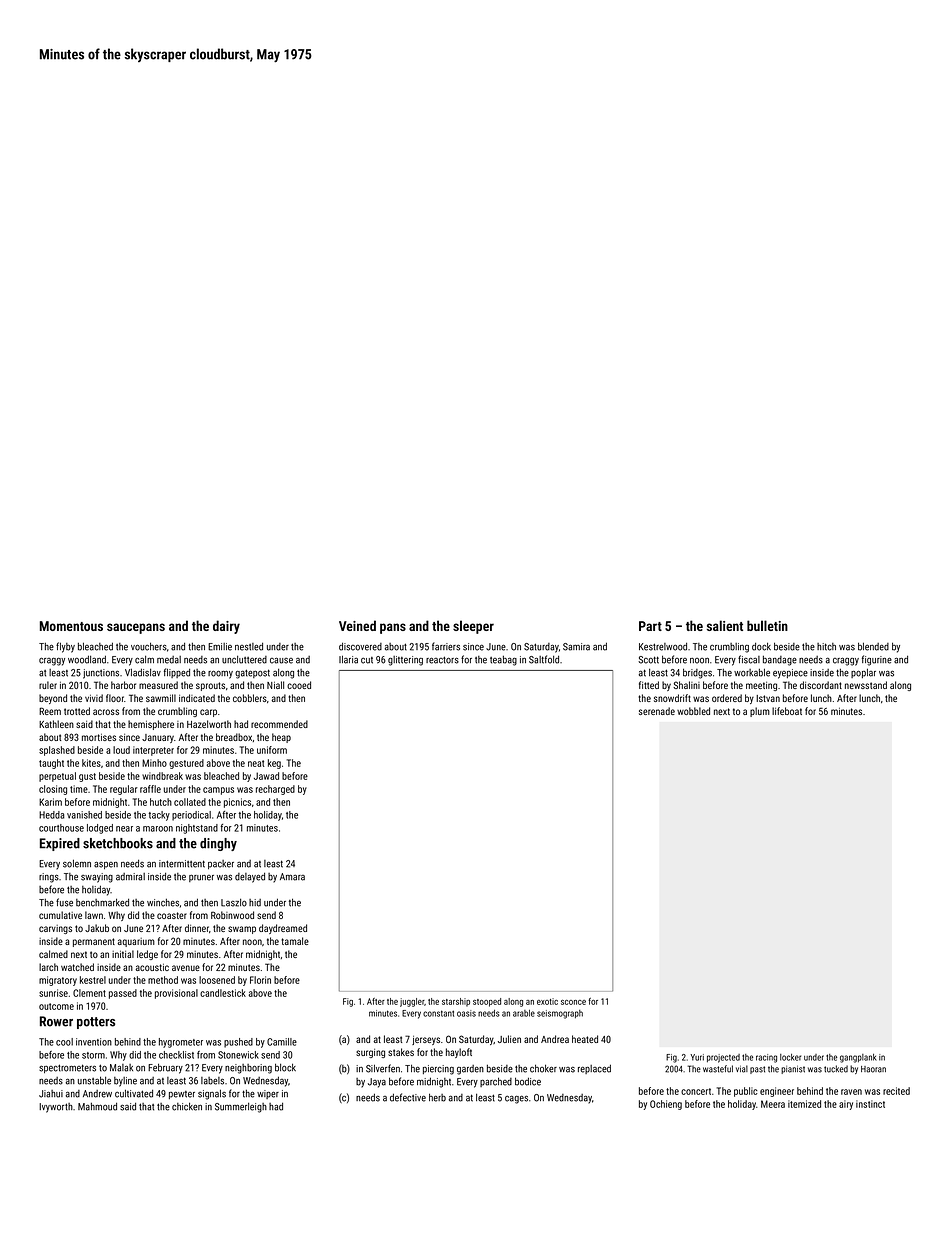 The width and height of the image is (952, 1233). I want to click on Ivyworth, so click(56, 1108).
